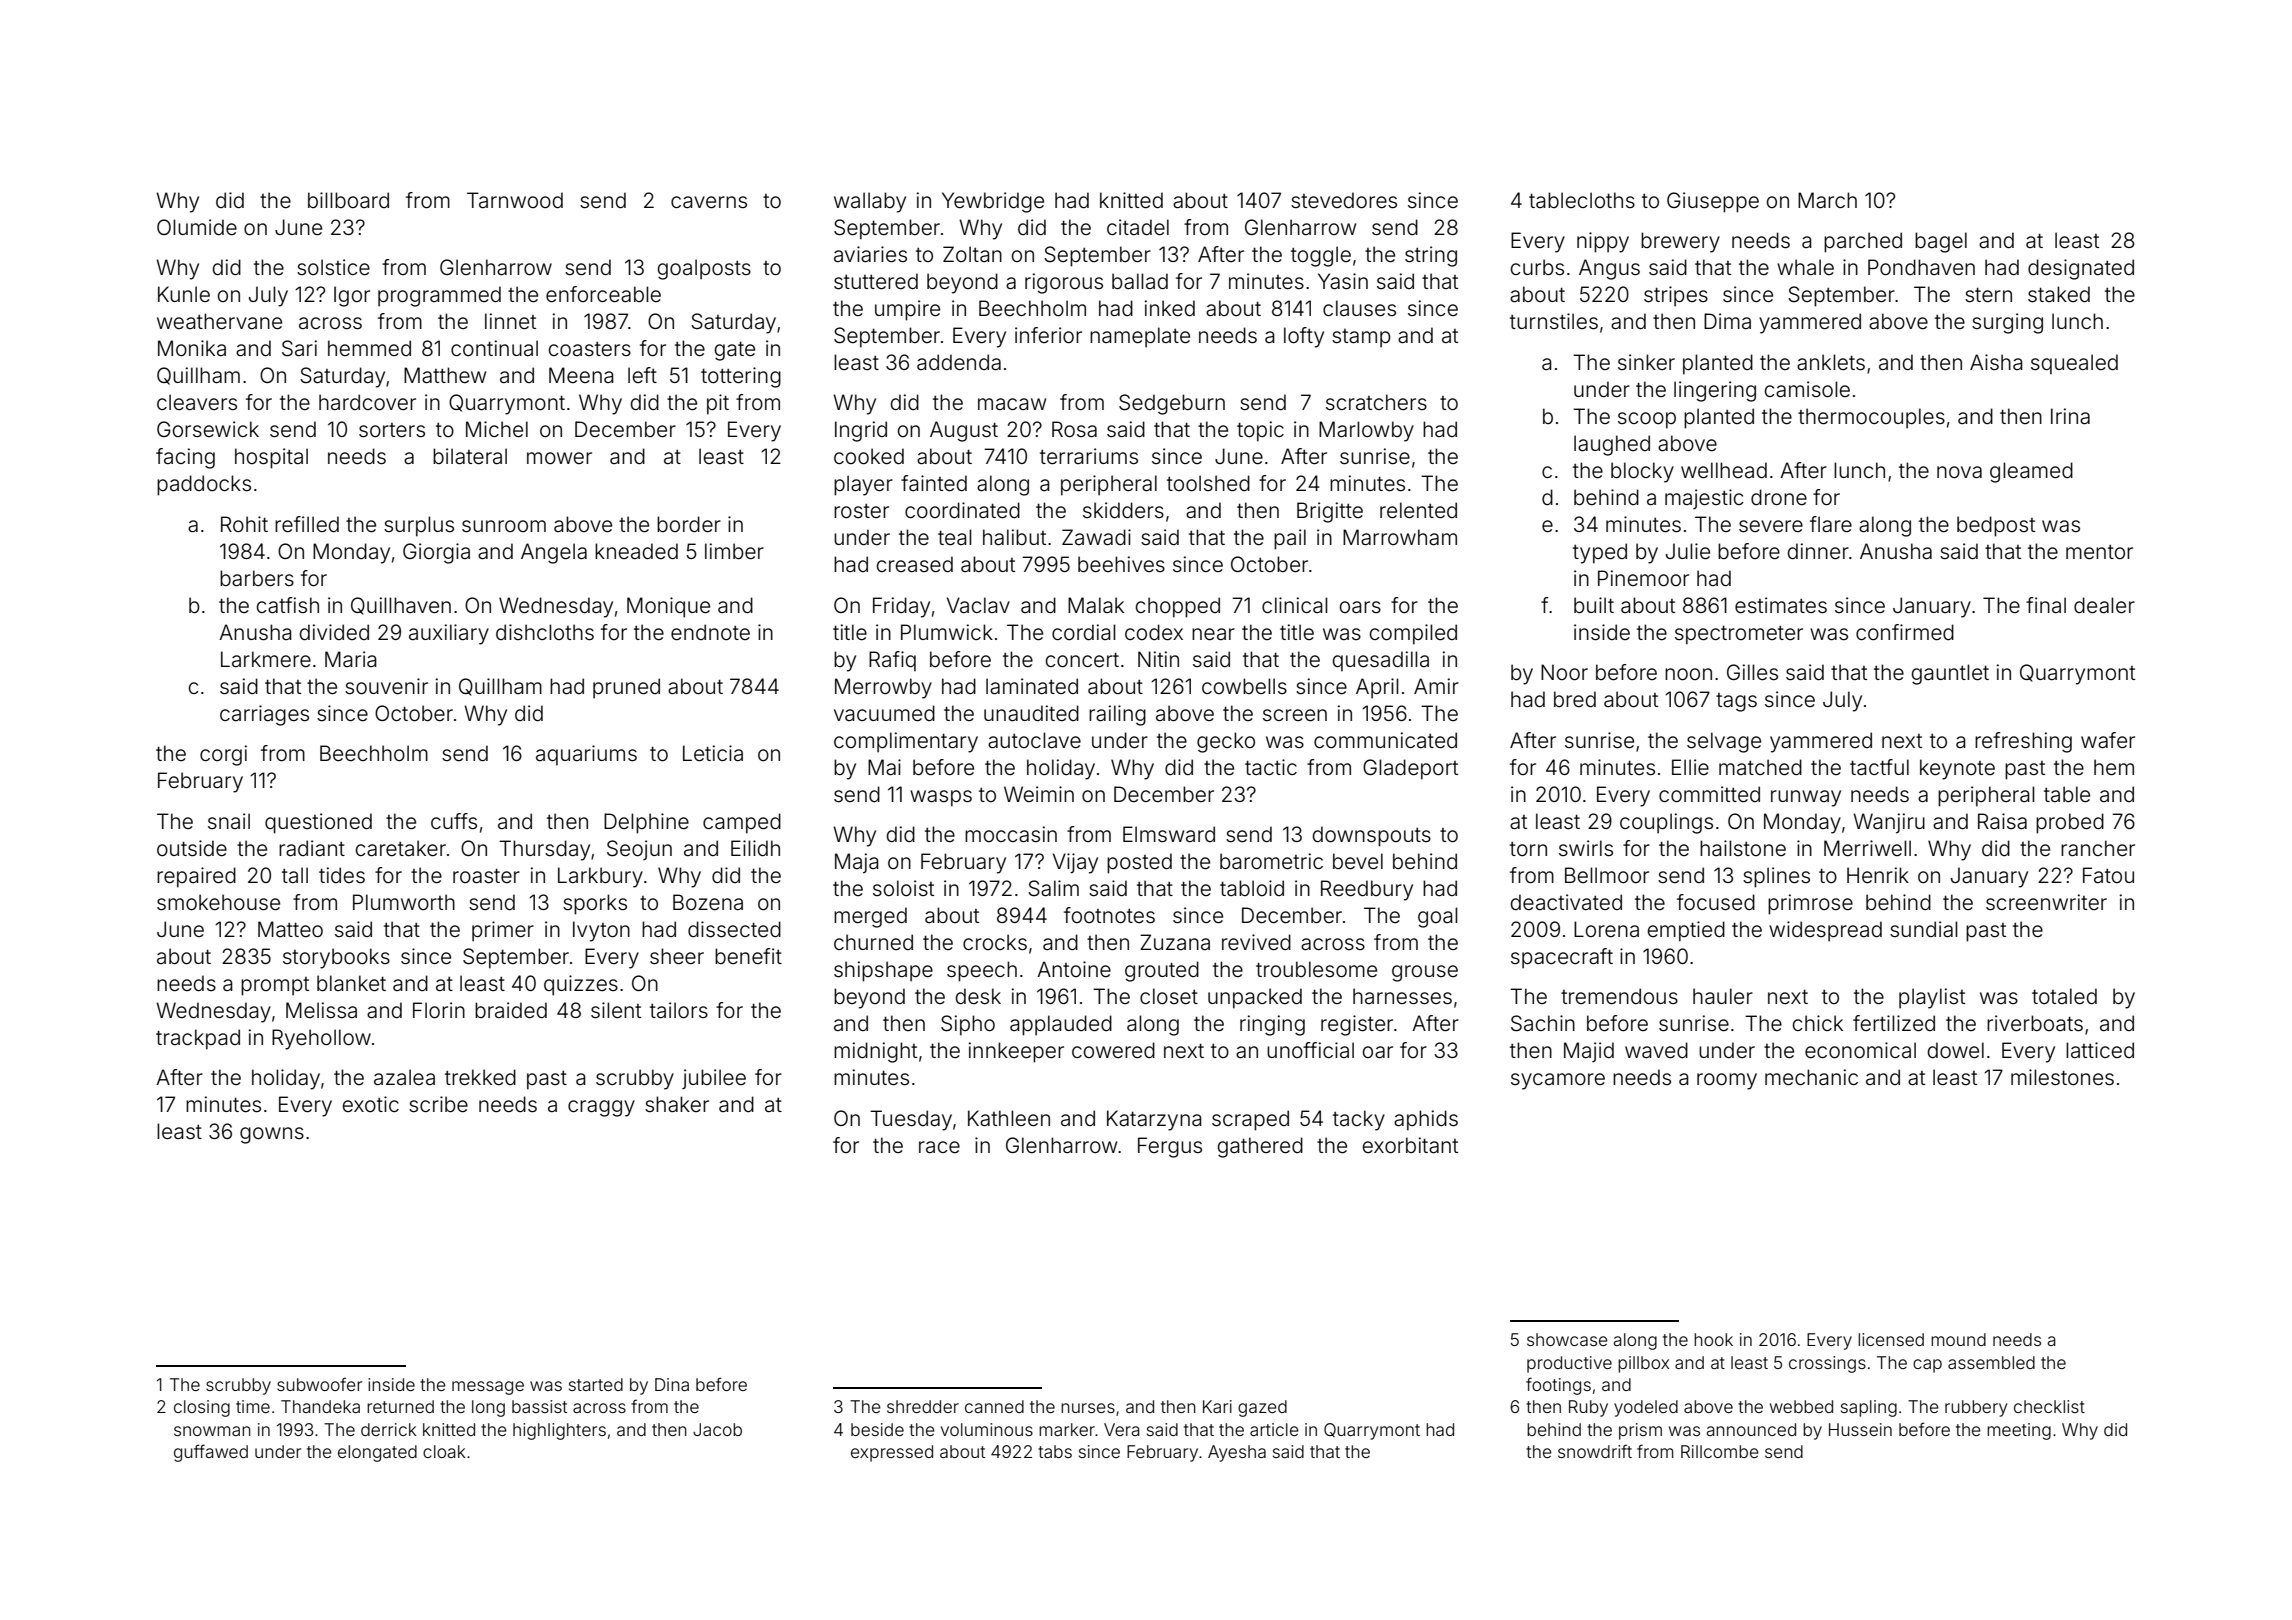 The height and width of the screenshot is (1620, 2292). I want to click on shredder, so click(923, 1406).
